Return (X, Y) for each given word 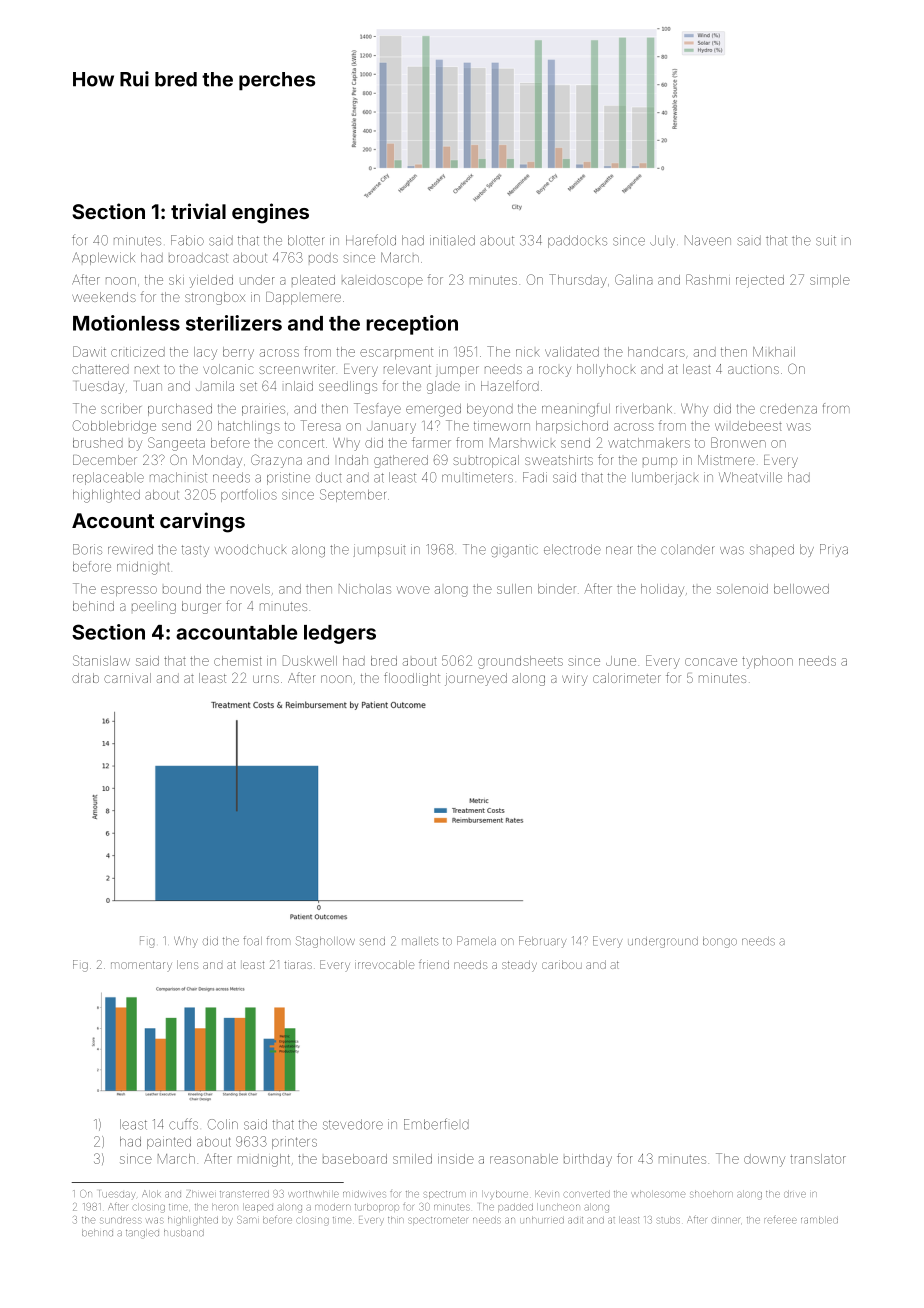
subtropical (486, 461)
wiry (574, 679)
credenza (788, 409)
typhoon (767, 662)
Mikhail (774, 352)
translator (818, 1159)
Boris (87, 549)
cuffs (183, 1124)
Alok (151, 1193)
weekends (104, 297)
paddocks (577, 241)
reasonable (524, 1159)
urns (266, 679)
